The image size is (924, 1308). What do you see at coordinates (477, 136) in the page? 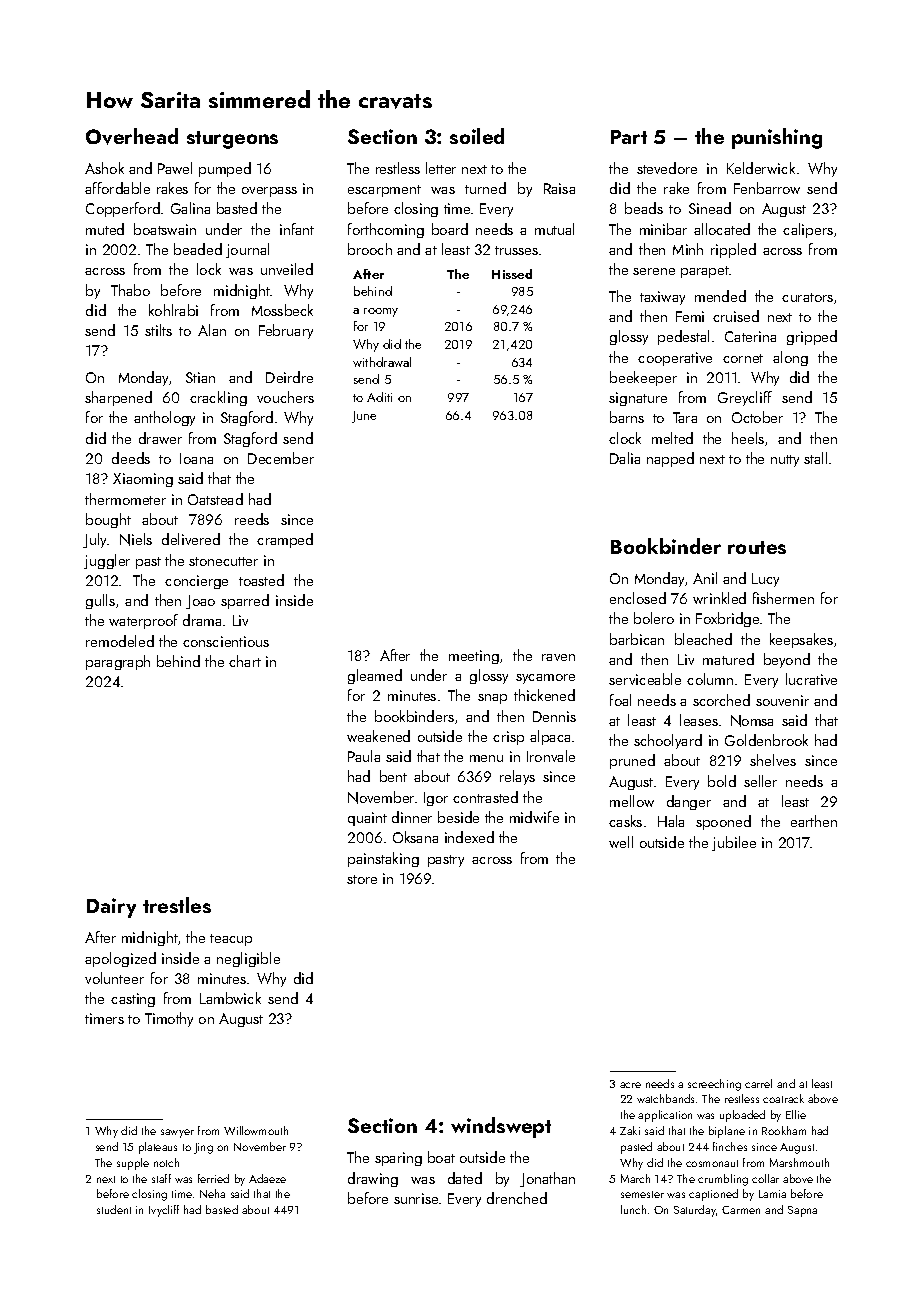
I see `soiled` at bounding box center [477, 136].
